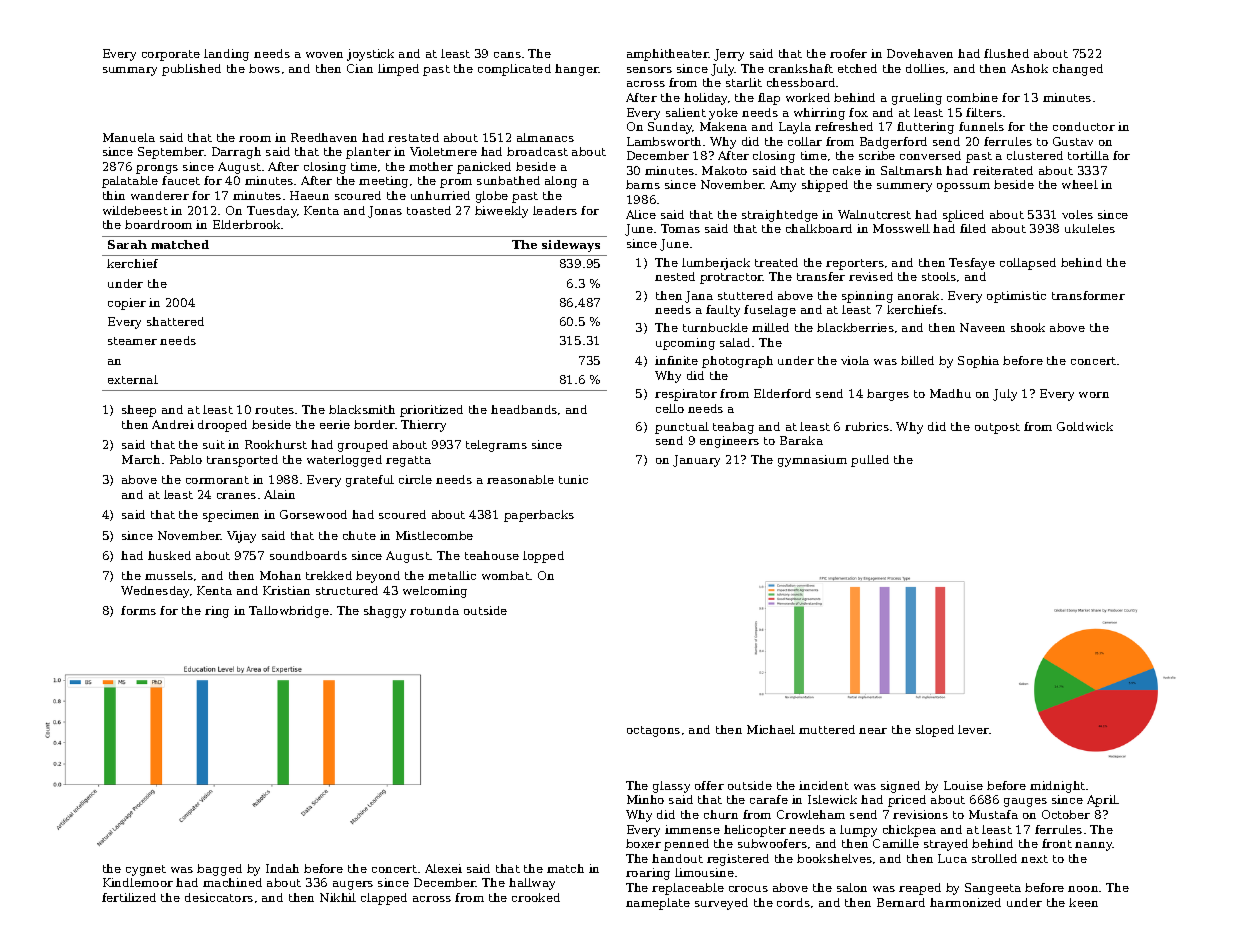 The height and width of the screenshot is (952, 1233). What do you see at coordinates (917, 99) in the screenshot?
I see `grueling` at bounding box center [917, 99].
